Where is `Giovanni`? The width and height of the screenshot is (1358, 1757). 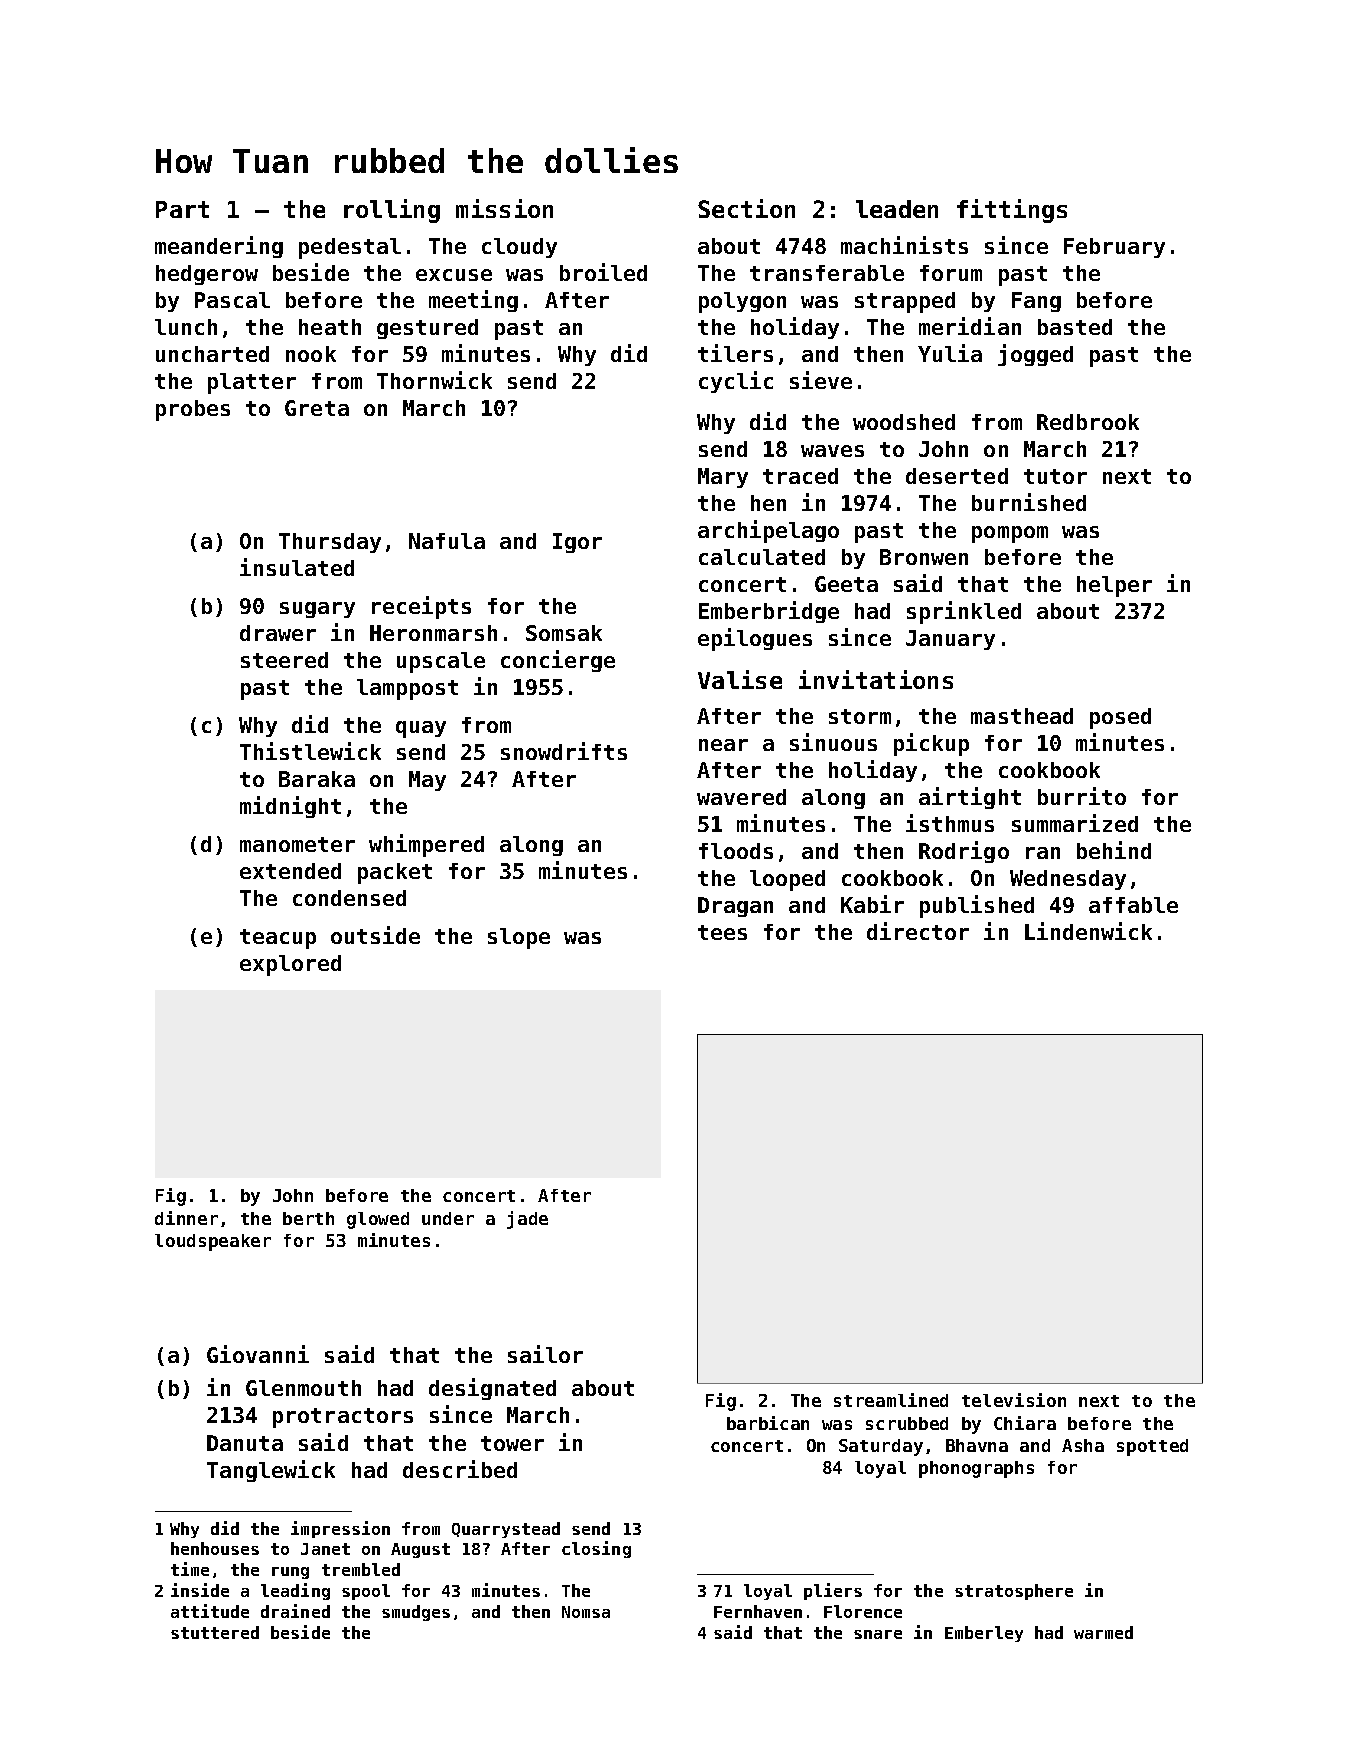 Giovanni is located at coordinates (258, 1354).
